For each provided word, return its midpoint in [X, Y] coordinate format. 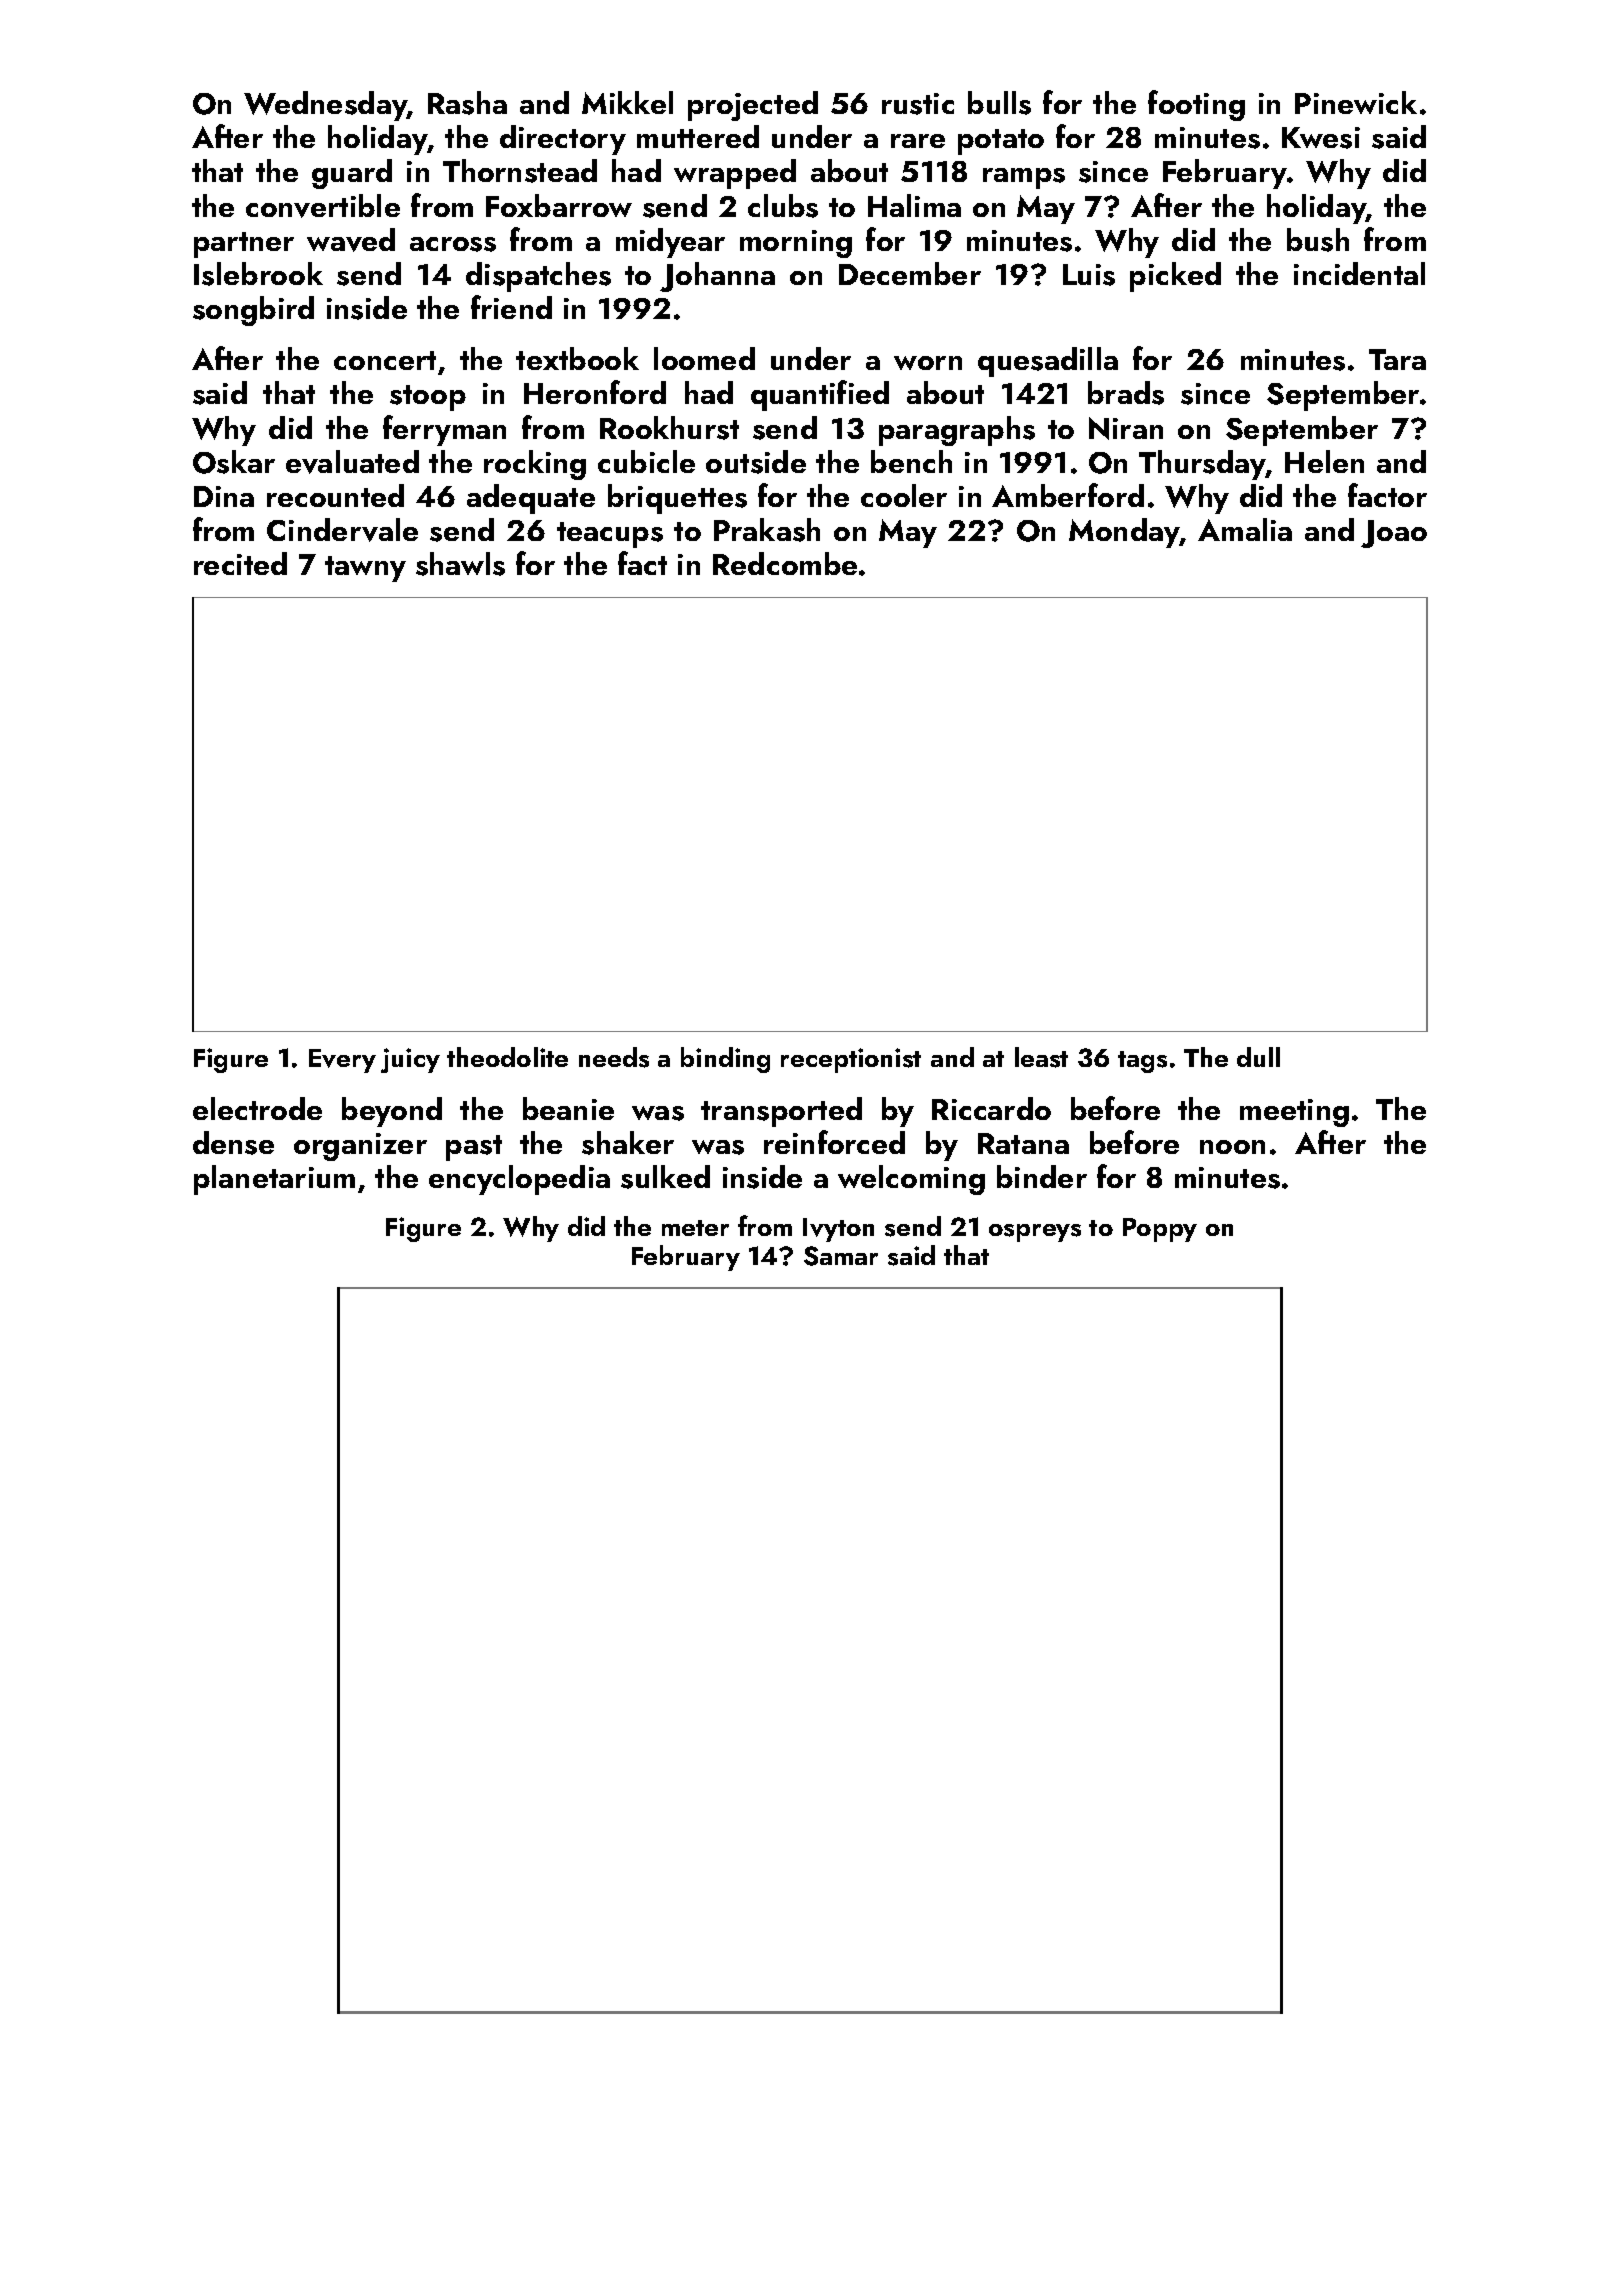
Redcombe [785, 563]
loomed [704, 358]
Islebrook [258, 274]
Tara [1397, 359]
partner [244, 245]
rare [918, 141]
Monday [1124, 533]
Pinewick [1356, 102]
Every [342, 1061]
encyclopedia [519, 1180]
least [1041, 1057]
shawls [460, 564]
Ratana [1023, 1143]
